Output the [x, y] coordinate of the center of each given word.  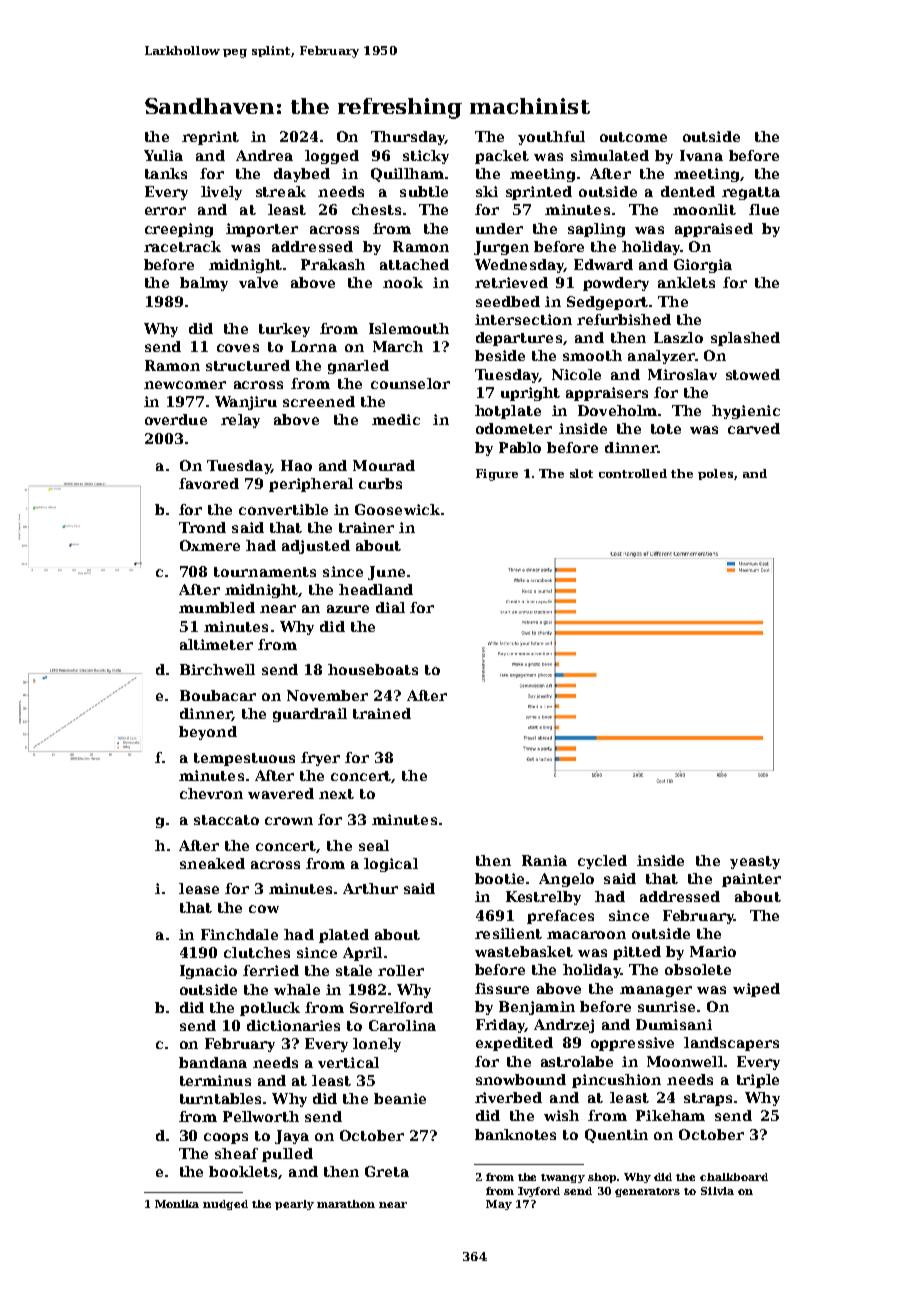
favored [209, 483]
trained [382, 713]
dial [390, 607]
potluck [270, 1009]
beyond [208, 733]
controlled [633, 473]
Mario [713, 951]
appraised [714, 230]
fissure [502, 988]
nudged [225, 1205]
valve [258, 282]
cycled [602, 862]
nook [403, 282]
